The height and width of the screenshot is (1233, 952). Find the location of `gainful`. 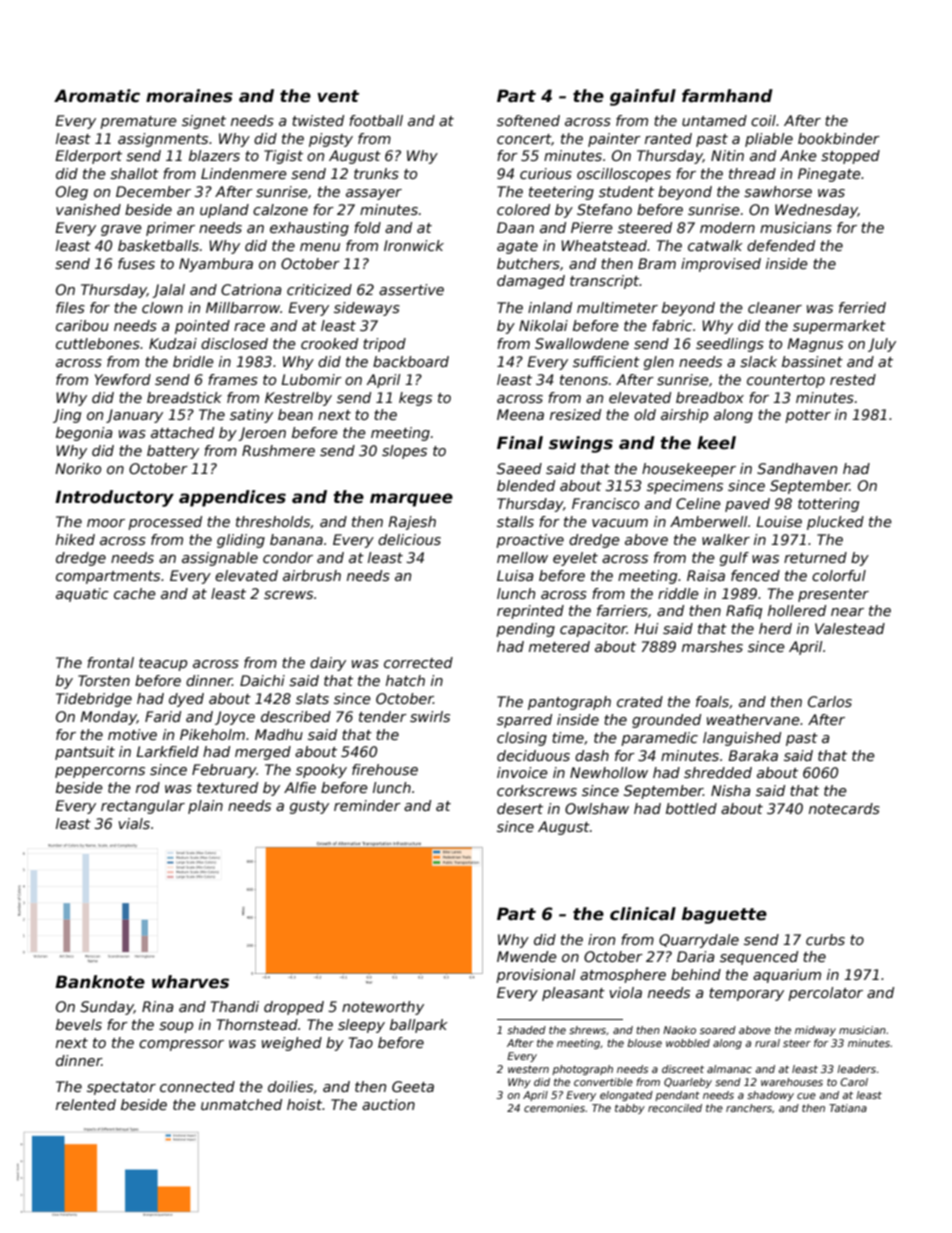

gainful is located at coordinates (643, 97).
